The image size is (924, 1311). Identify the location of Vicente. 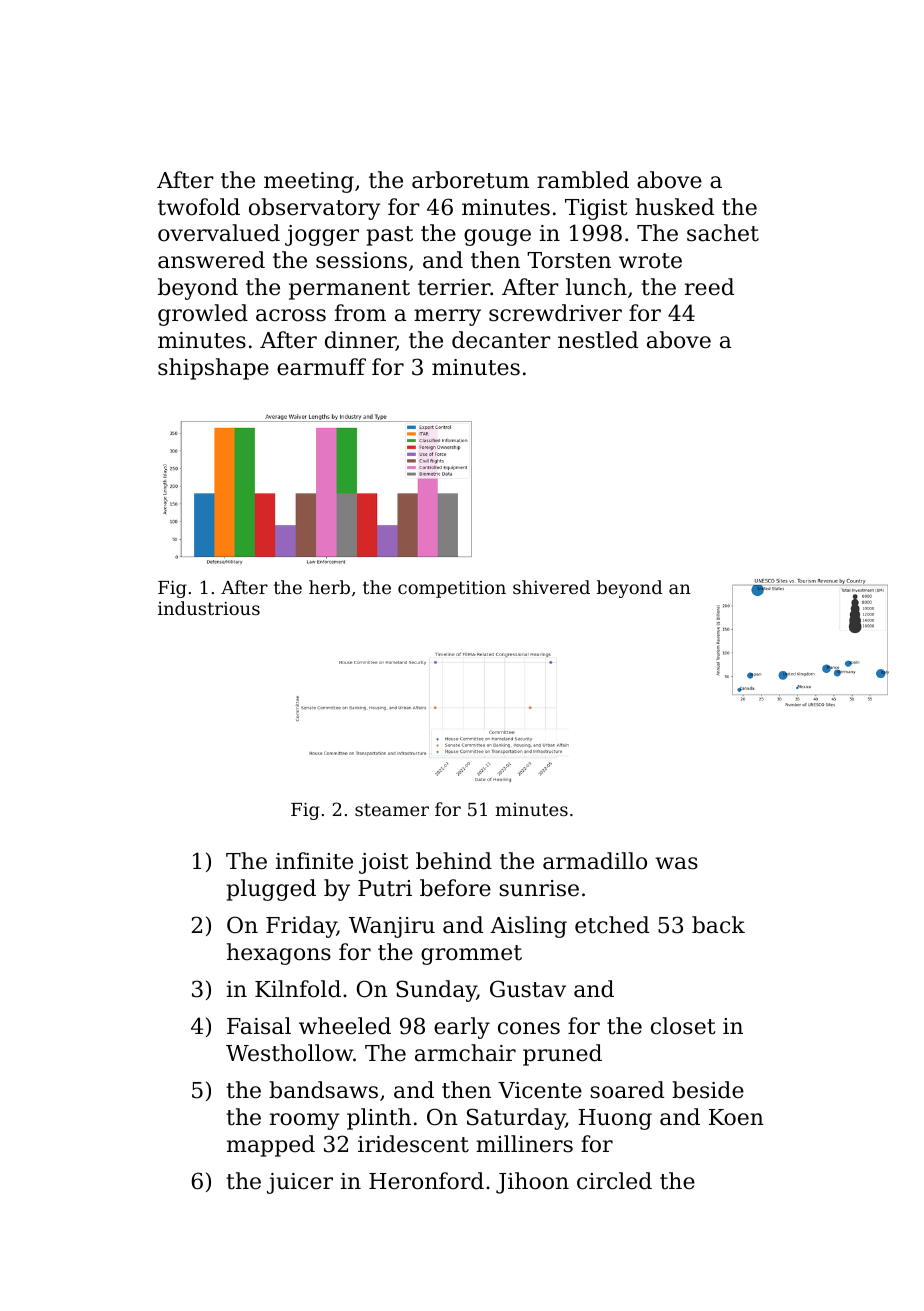
(540, 1090).
